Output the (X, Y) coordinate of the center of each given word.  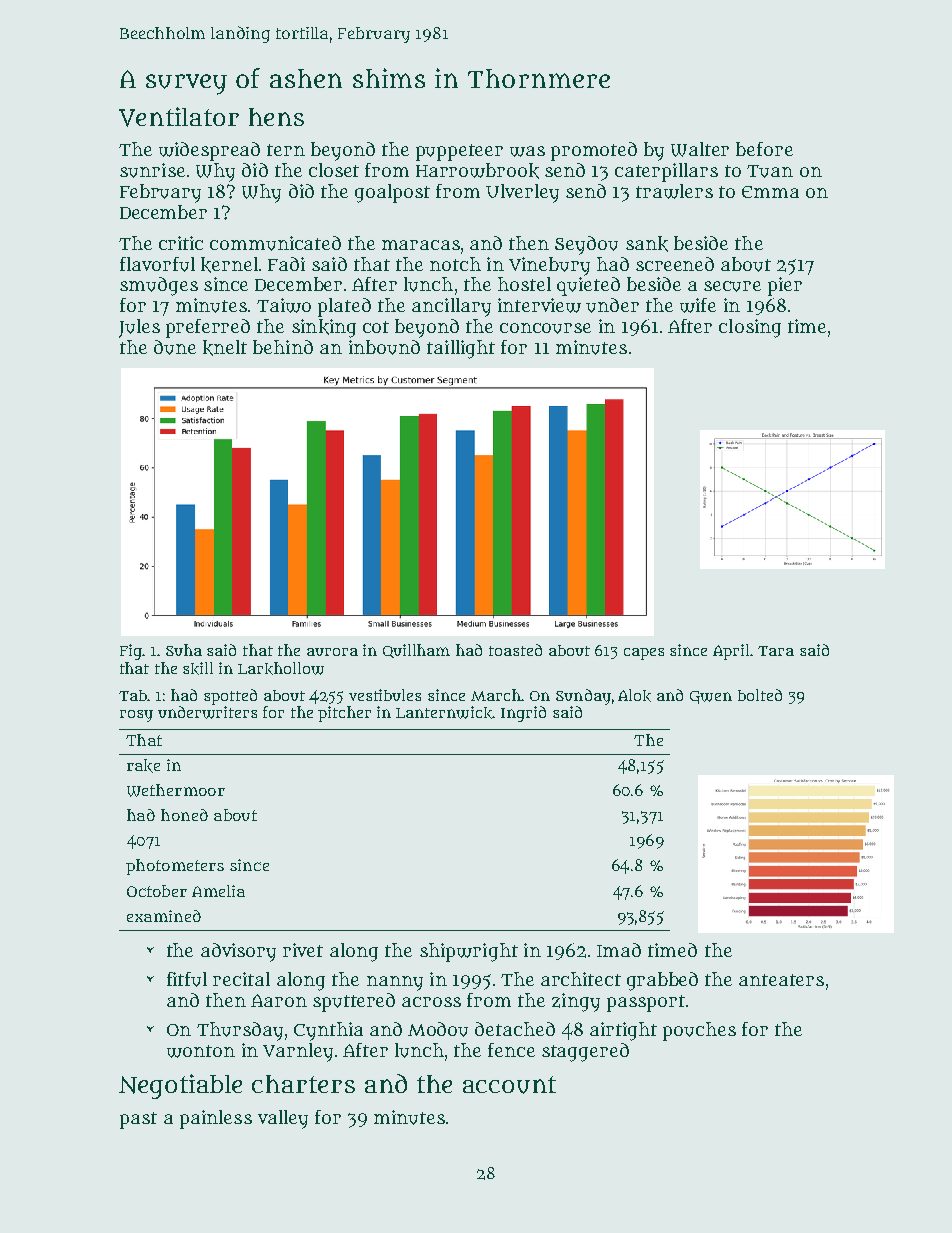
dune (175, 347)
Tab (133, 695)
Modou (438, 1029)
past (138, 1120)
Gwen (711, 697)
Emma (770, 192)
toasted (515, 650)
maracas (421, 245)
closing (750, 328)
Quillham (416, 651)
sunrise (152, 170)
